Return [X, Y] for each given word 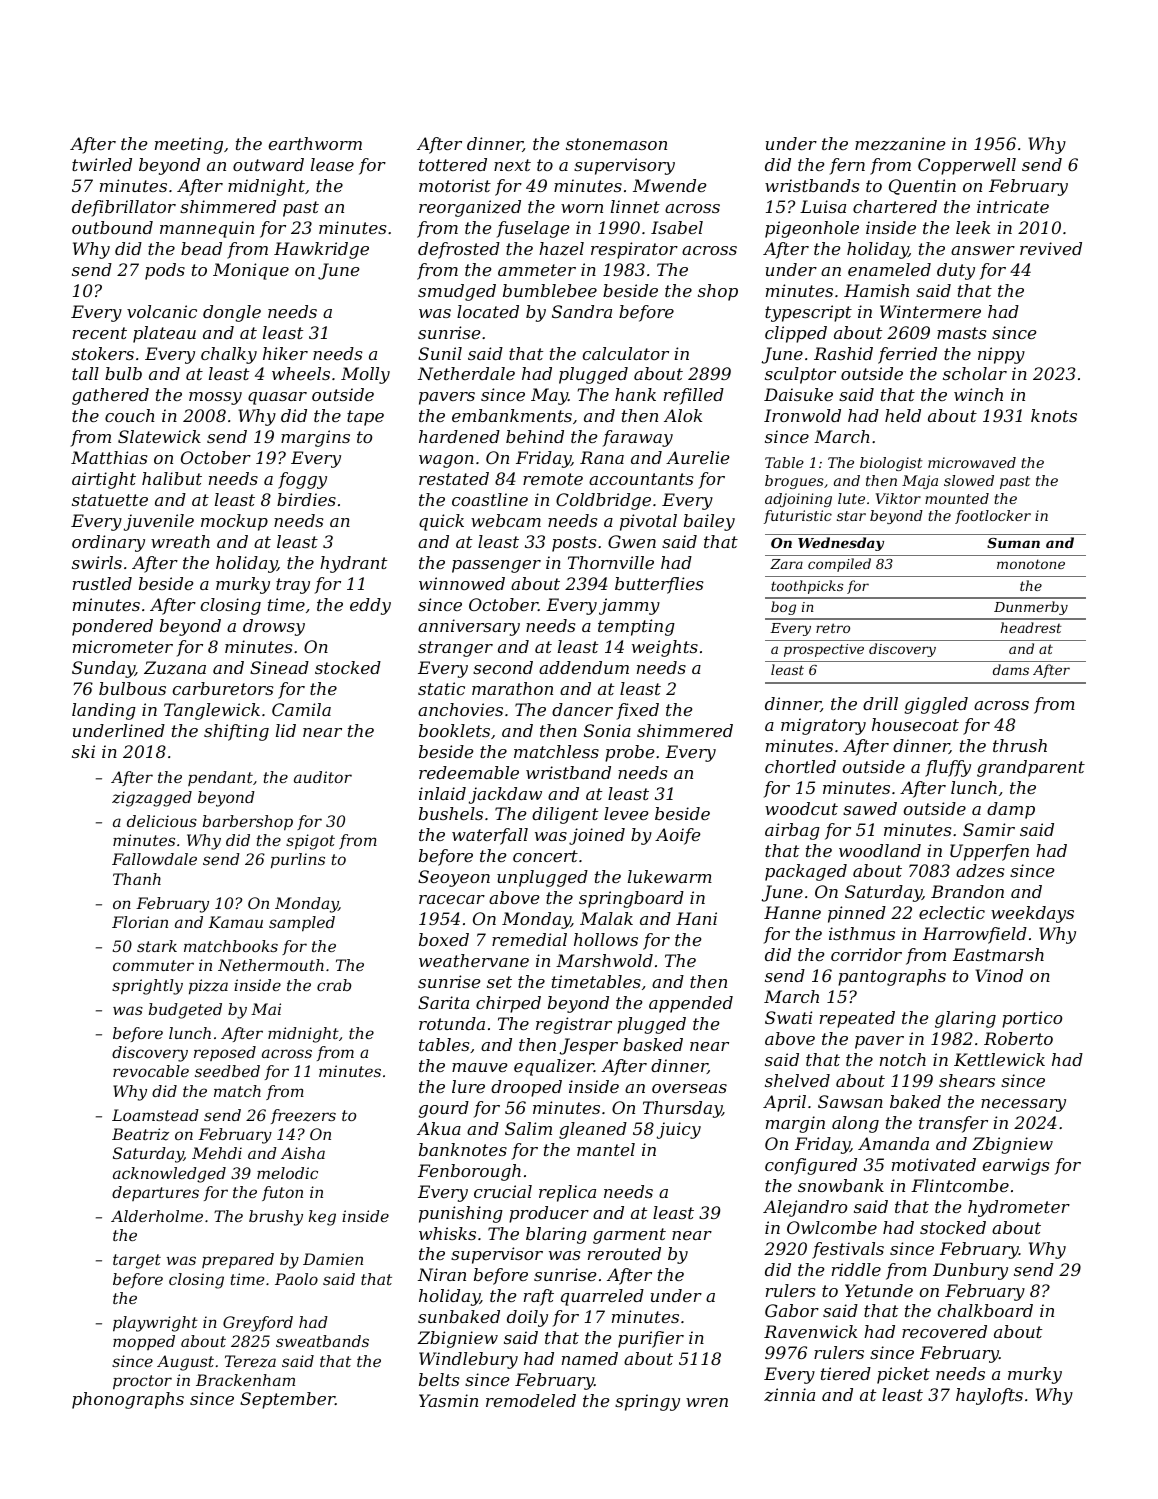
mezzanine [900, 144]
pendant [220, 778]
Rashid [843, 353]
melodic [287, 1173]
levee [626, 813]
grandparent [1031, 768]
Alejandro [805, 1208]
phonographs [128, 1400]
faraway [638, 438]
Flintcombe [960, 1185]
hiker [285, 353]
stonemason [616, 144]
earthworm [315, 143]
